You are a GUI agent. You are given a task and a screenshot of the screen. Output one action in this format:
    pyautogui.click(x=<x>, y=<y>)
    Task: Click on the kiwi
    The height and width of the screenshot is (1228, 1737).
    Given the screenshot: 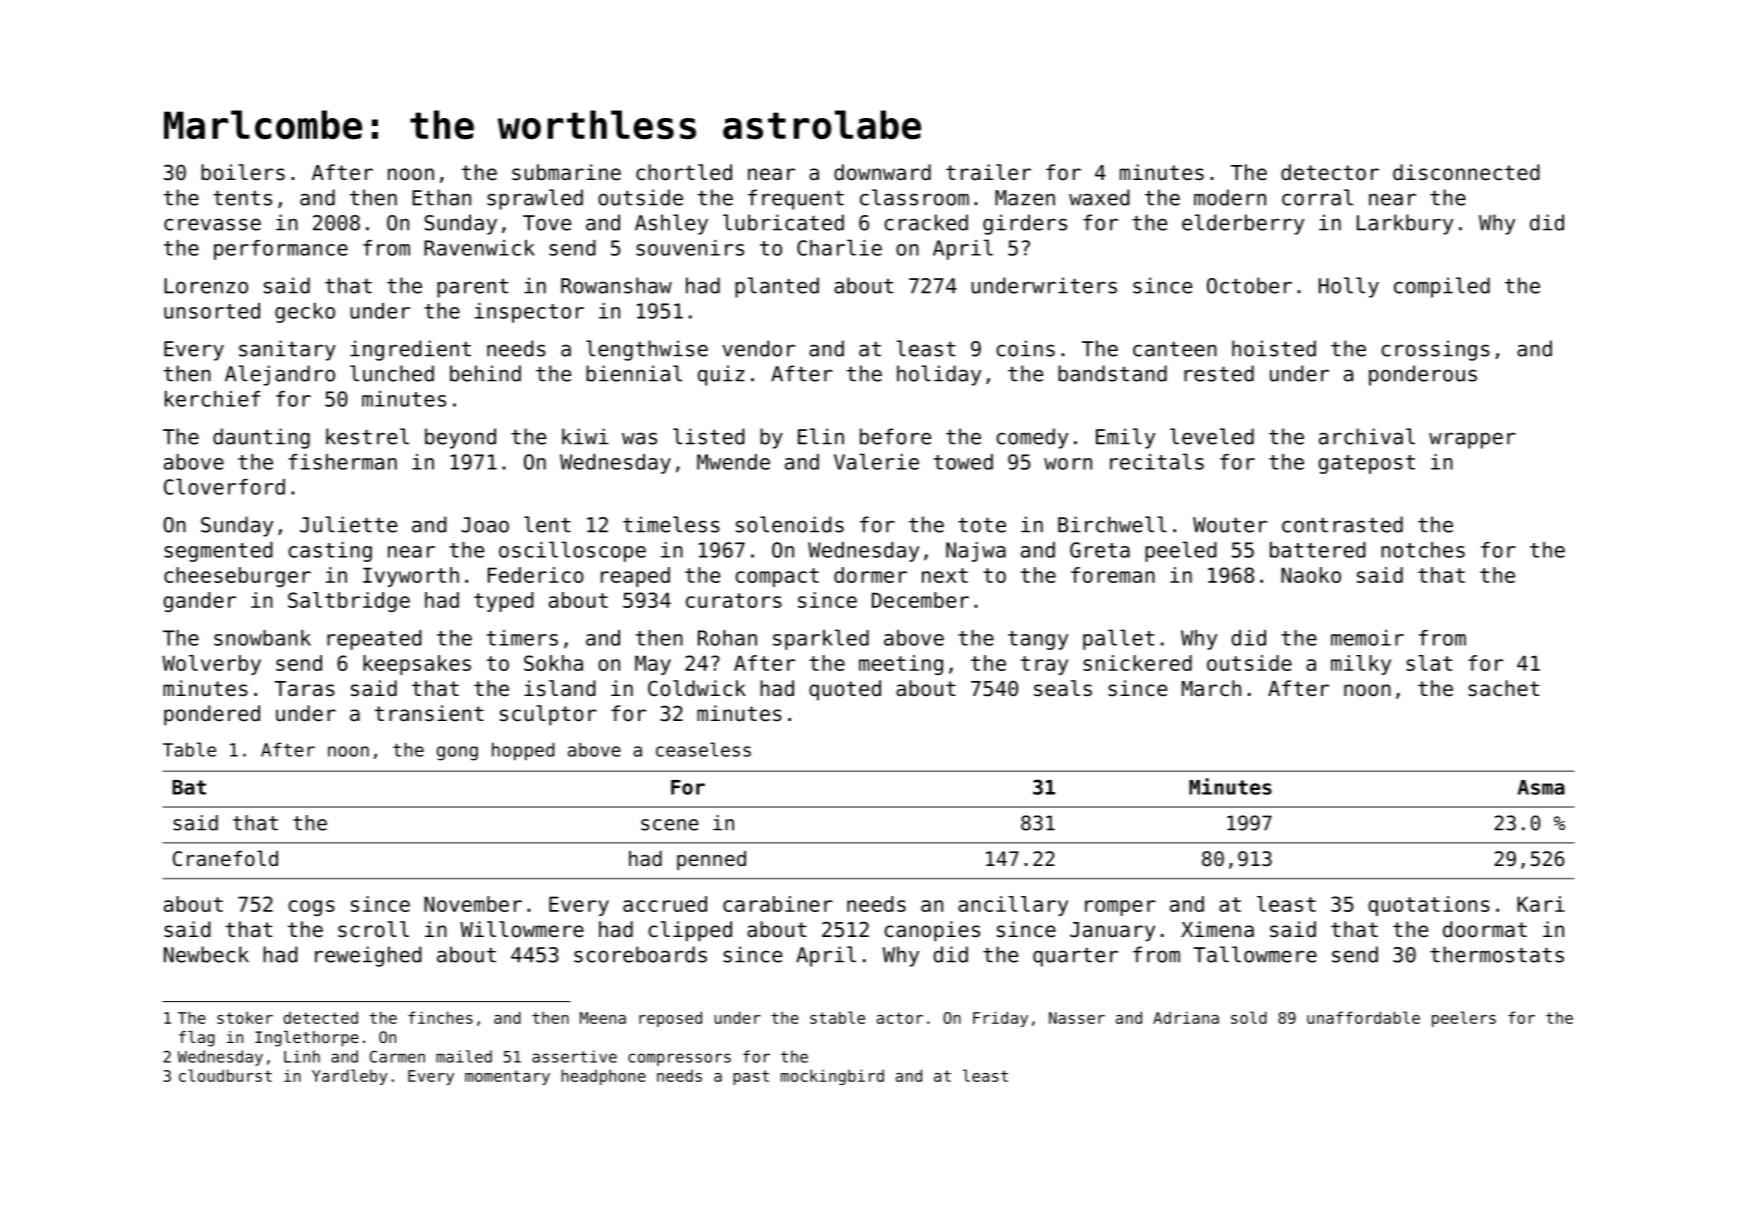 What is the action you would take?
    pyautogui.click(x=585, y=436)
